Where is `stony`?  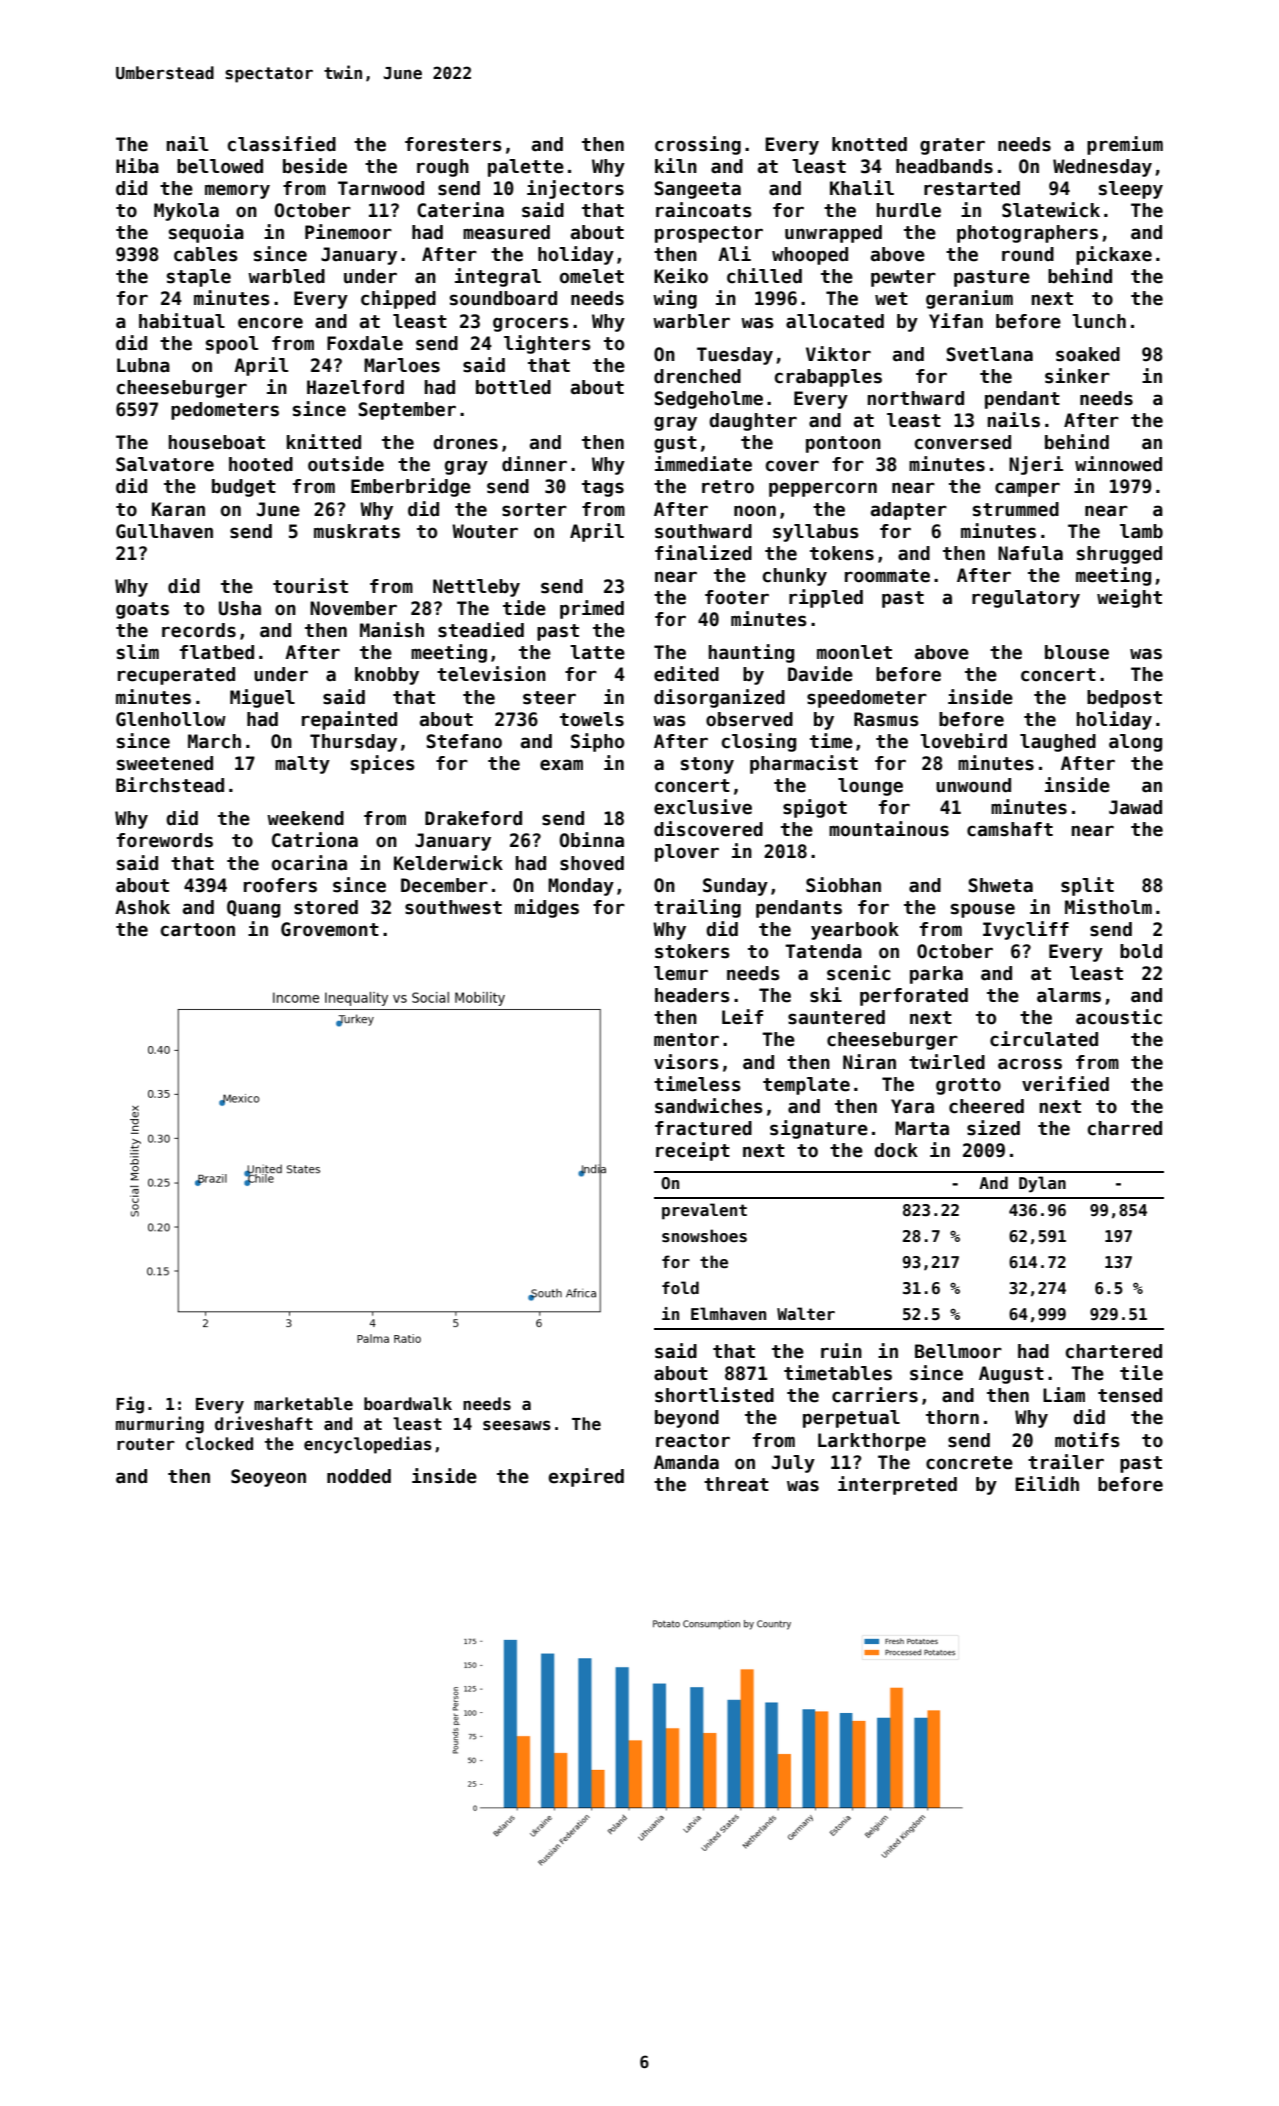 stony is located at coordinates (707, 765).
